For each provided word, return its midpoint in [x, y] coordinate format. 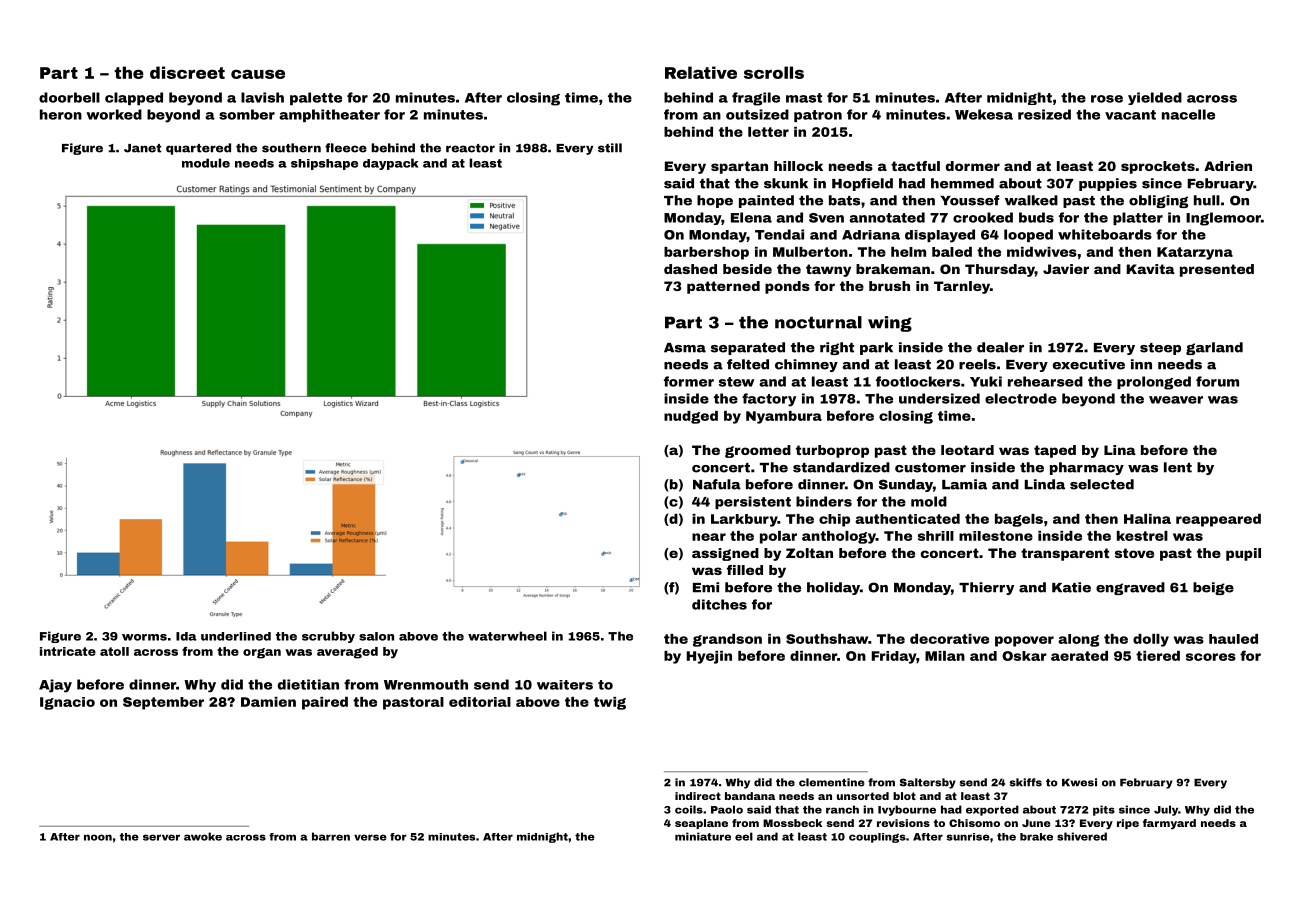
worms [144, 637]
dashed [690, 269]
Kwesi [1079, 782]
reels [977, 364]
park [876, 348]
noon [98, 837]
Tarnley [962, 287]
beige [1213, 588]
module [206, 163]
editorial [480, 702]
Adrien [1228, 166]
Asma [685, 348]
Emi [706, 587]
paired [325, 703]
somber [247, 114]
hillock [798, 166]
